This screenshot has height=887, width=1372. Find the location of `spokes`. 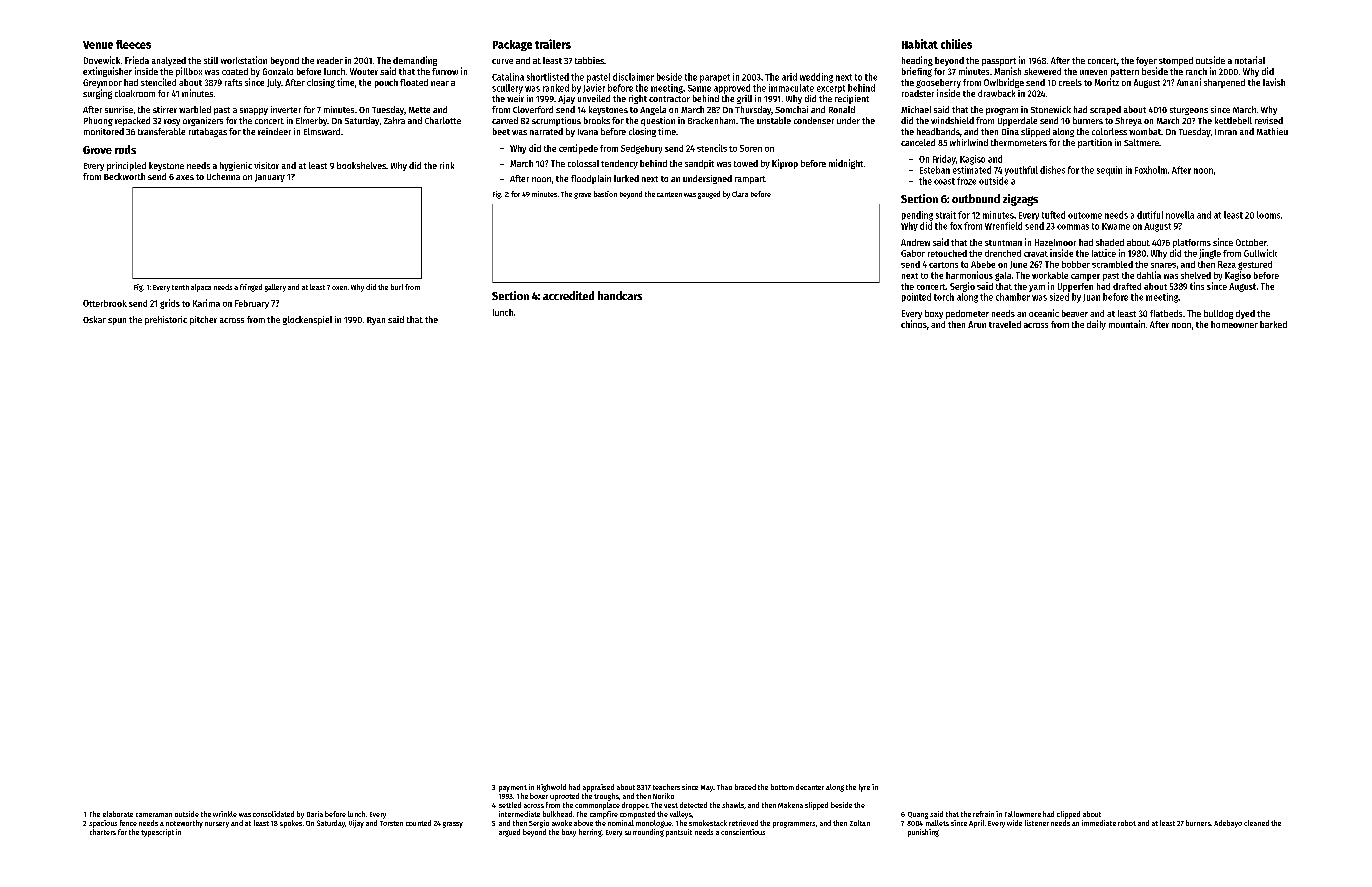

spokes is located at coordinates (291, 824).
